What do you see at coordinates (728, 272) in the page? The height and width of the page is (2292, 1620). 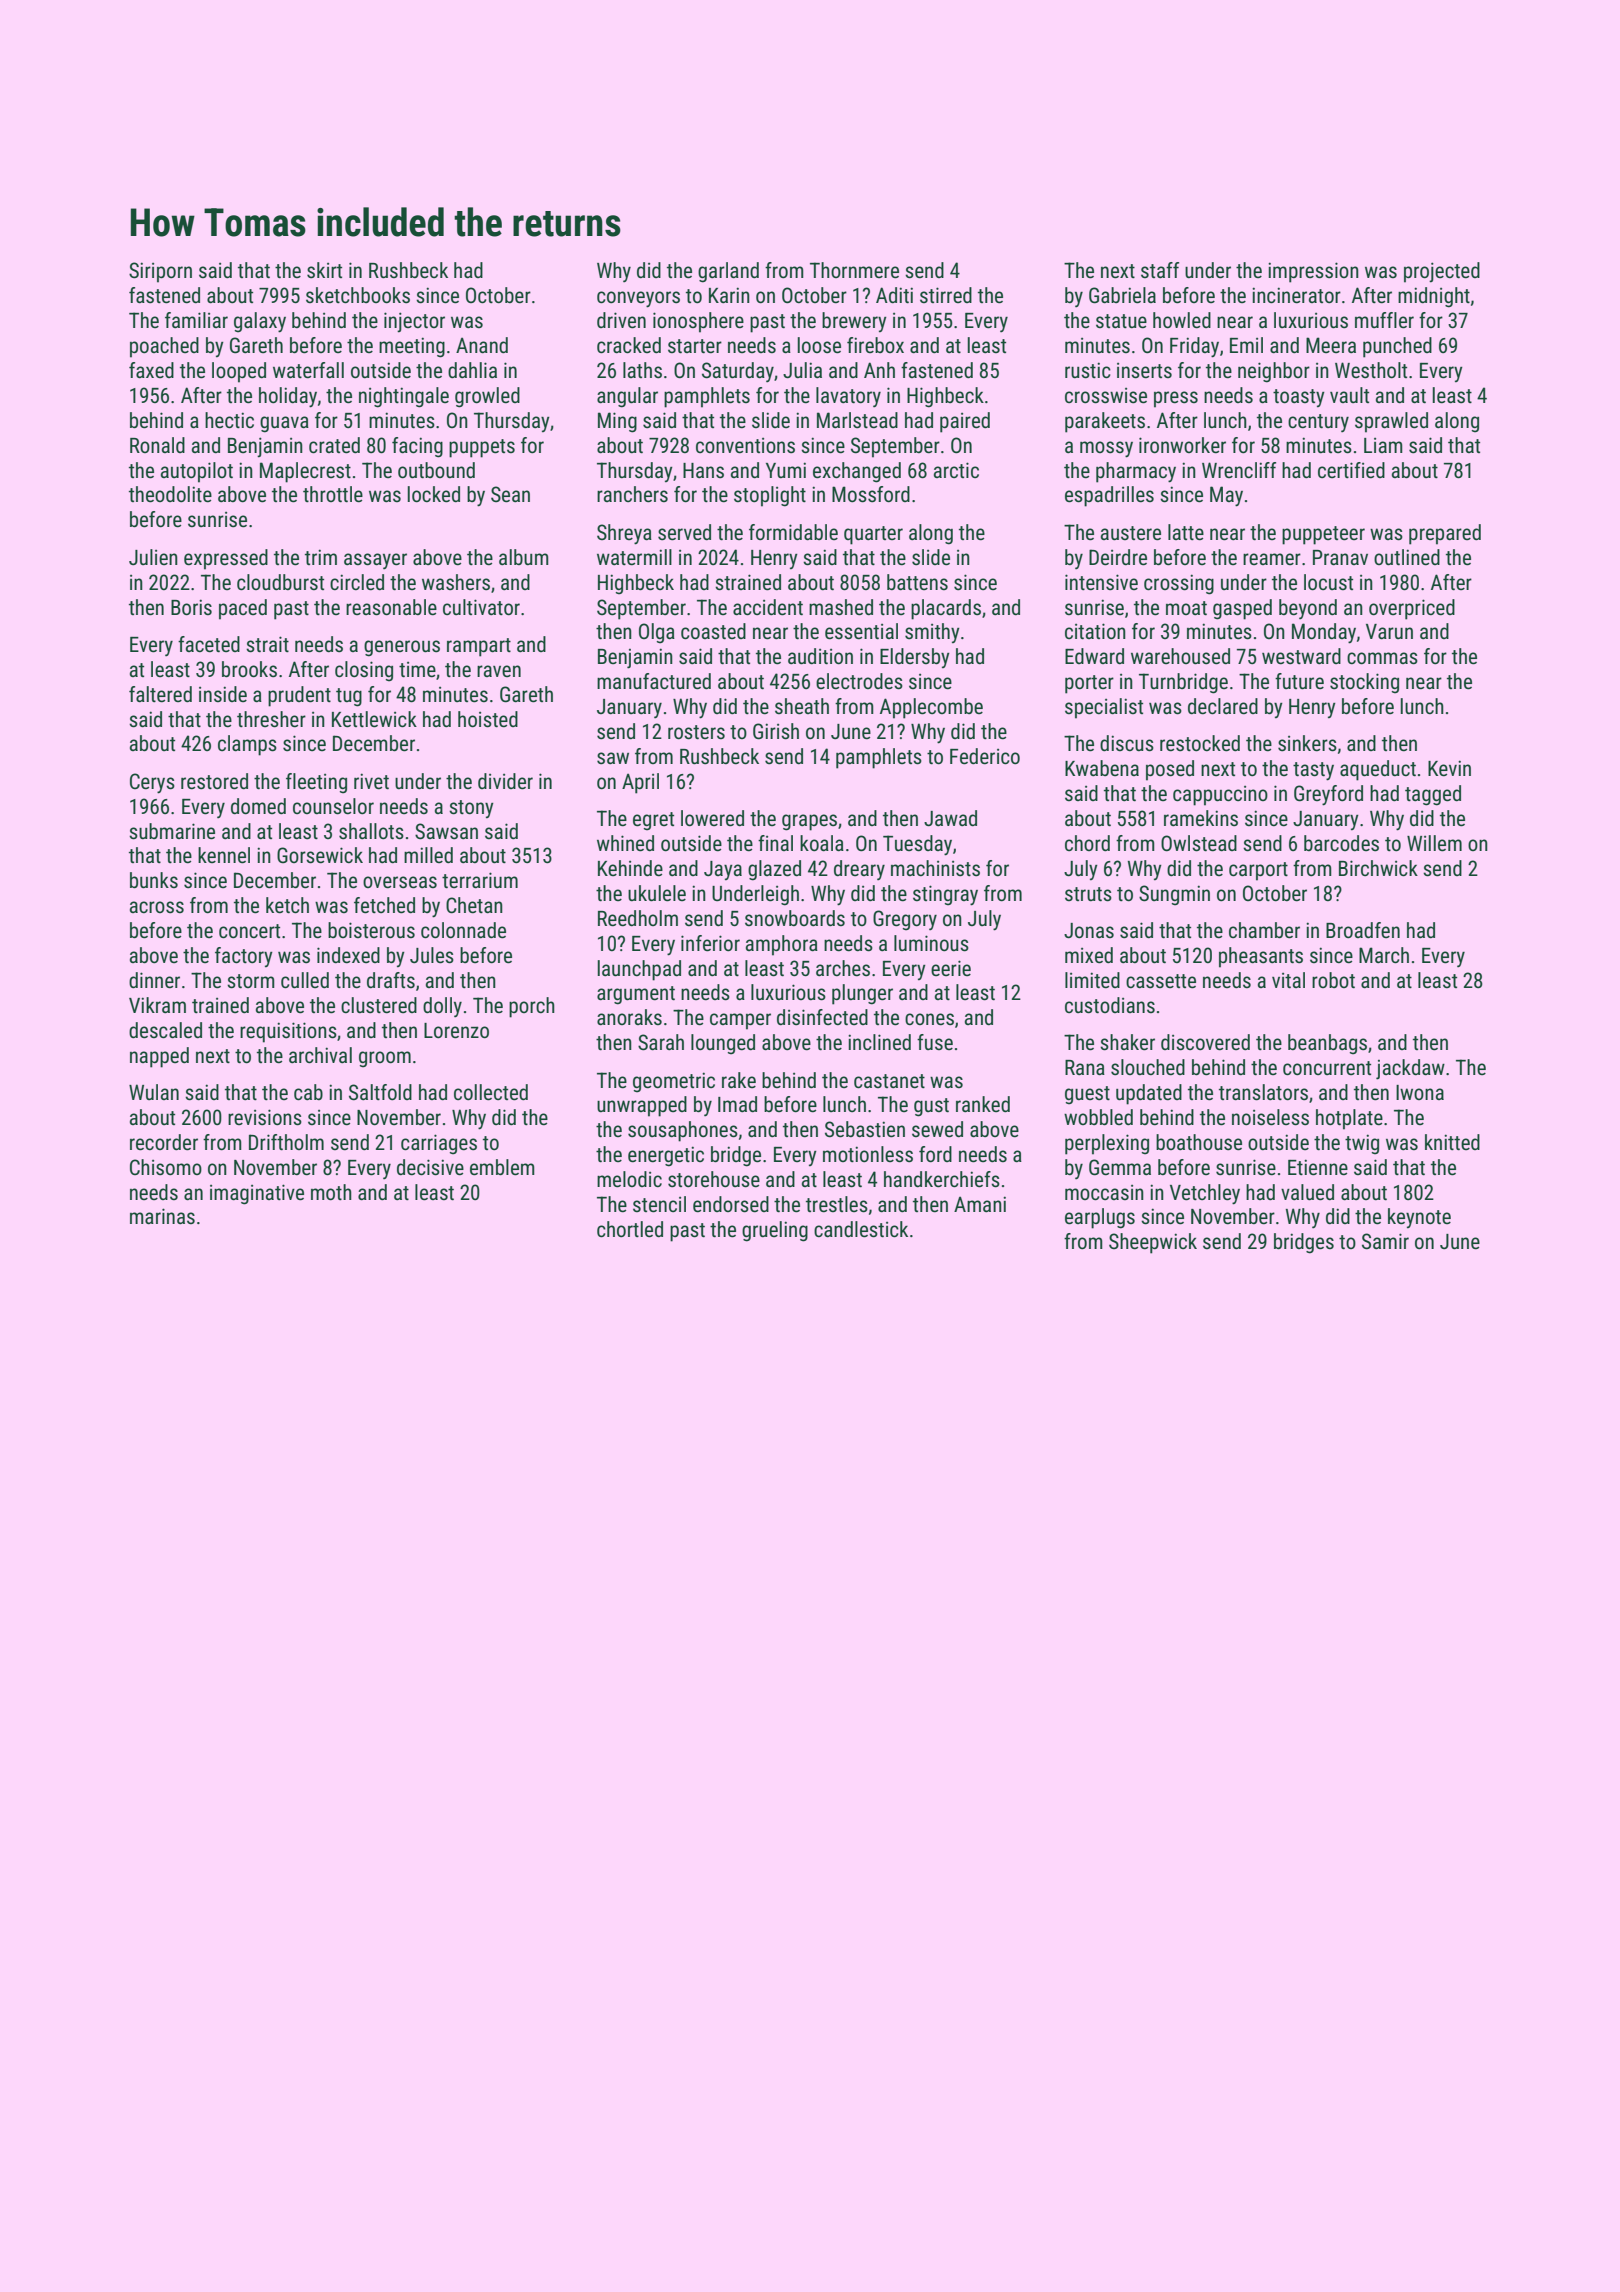 I see `garland` at bounding box center [728, 272].
